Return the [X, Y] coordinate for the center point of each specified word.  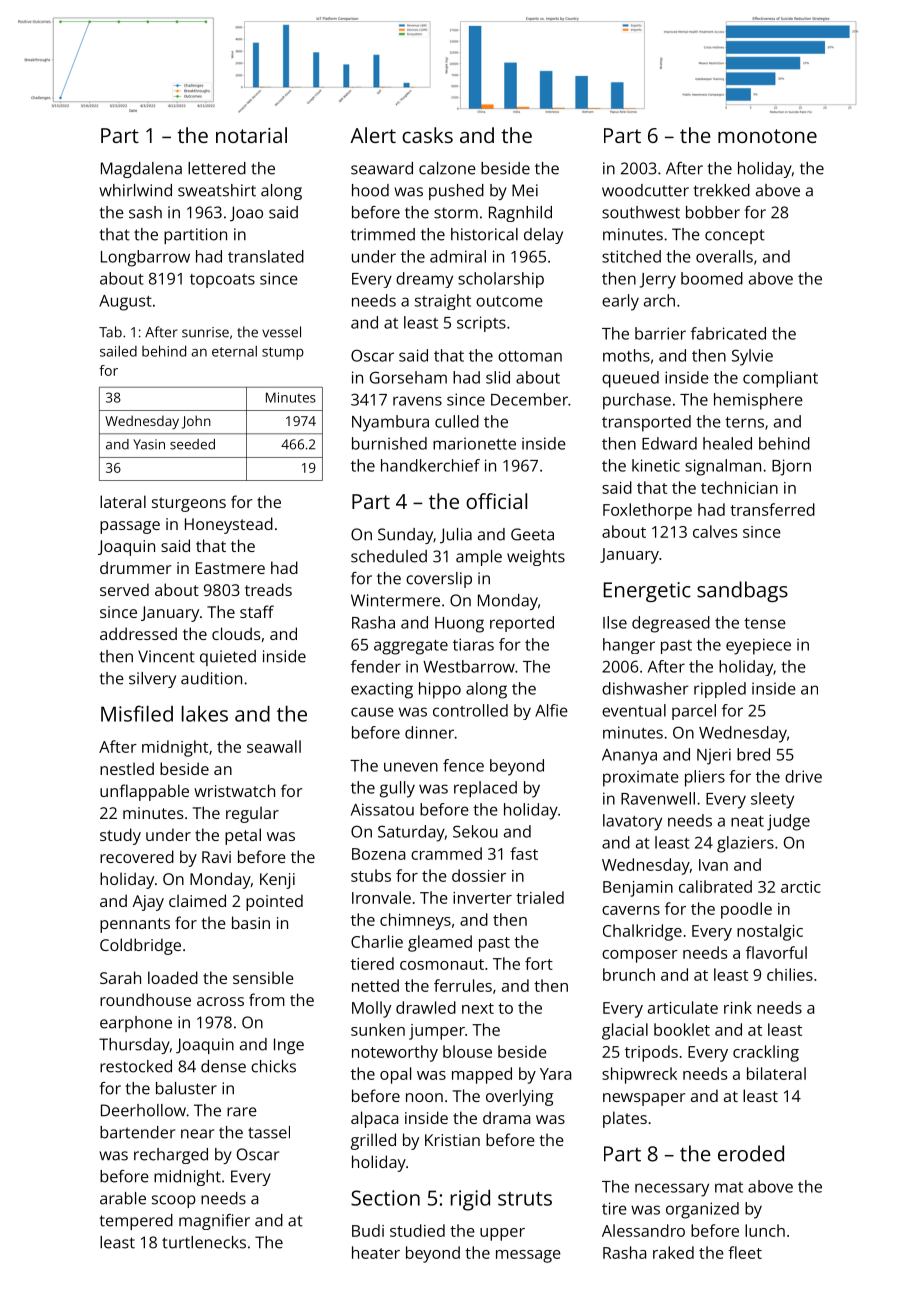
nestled [127, 768]
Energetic [647, 592]
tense [765, 623]
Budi [368, 1230]
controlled [470, 710]
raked [673, 1252]
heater [376, 1252]
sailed [118, 351]
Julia [456, 536]
